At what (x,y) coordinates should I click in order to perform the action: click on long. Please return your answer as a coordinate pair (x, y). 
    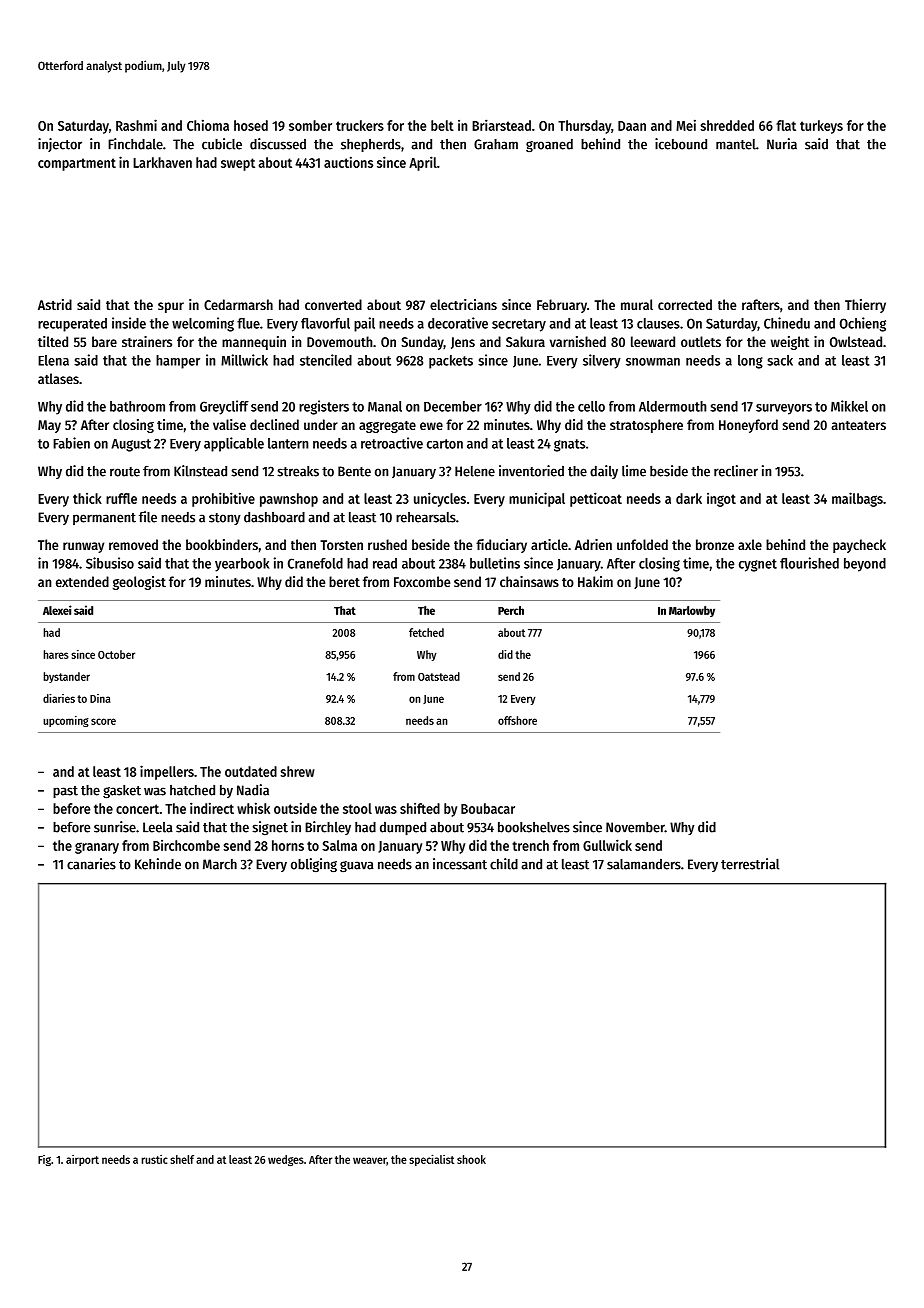
    Looking at the image, I should click on (750, 362).
